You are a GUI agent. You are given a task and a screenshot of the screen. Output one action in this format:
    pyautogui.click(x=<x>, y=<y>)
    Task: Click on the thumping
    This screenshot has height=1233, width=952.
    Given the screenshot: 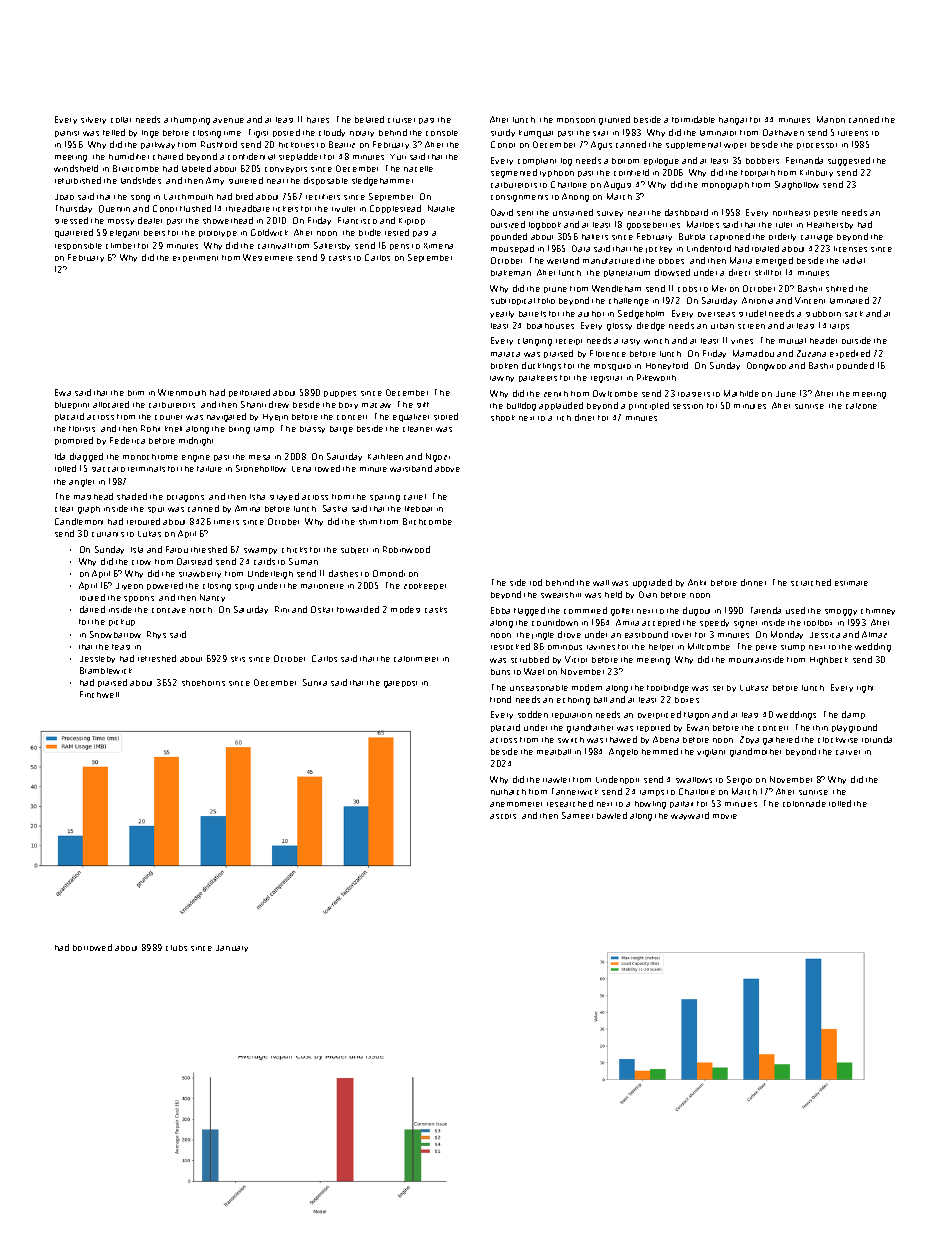 What is the action you would take?
    pyautogui.click(x=190, y=121)
